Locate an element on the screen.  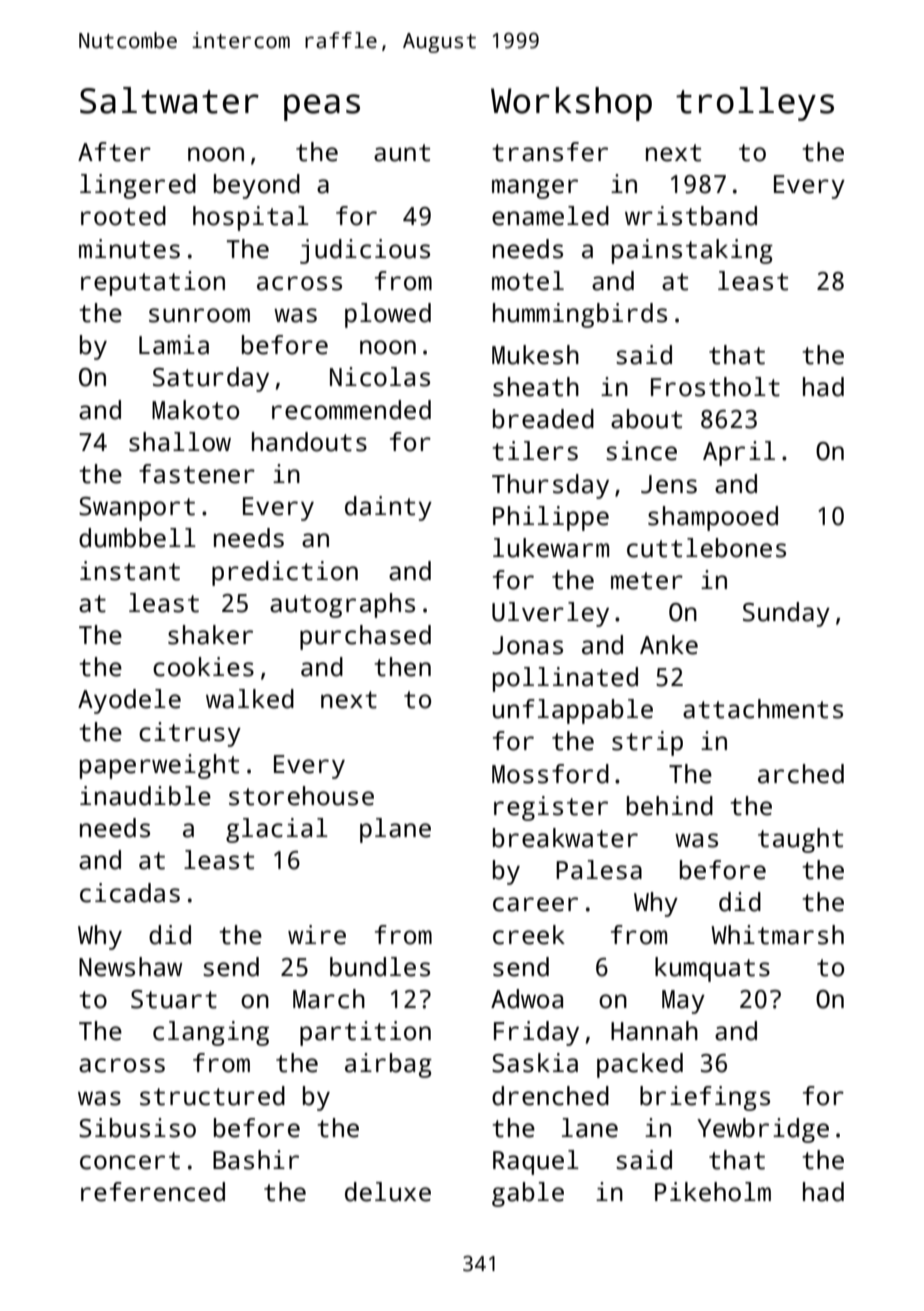
trolleys is located at coordinates (755, 104).
